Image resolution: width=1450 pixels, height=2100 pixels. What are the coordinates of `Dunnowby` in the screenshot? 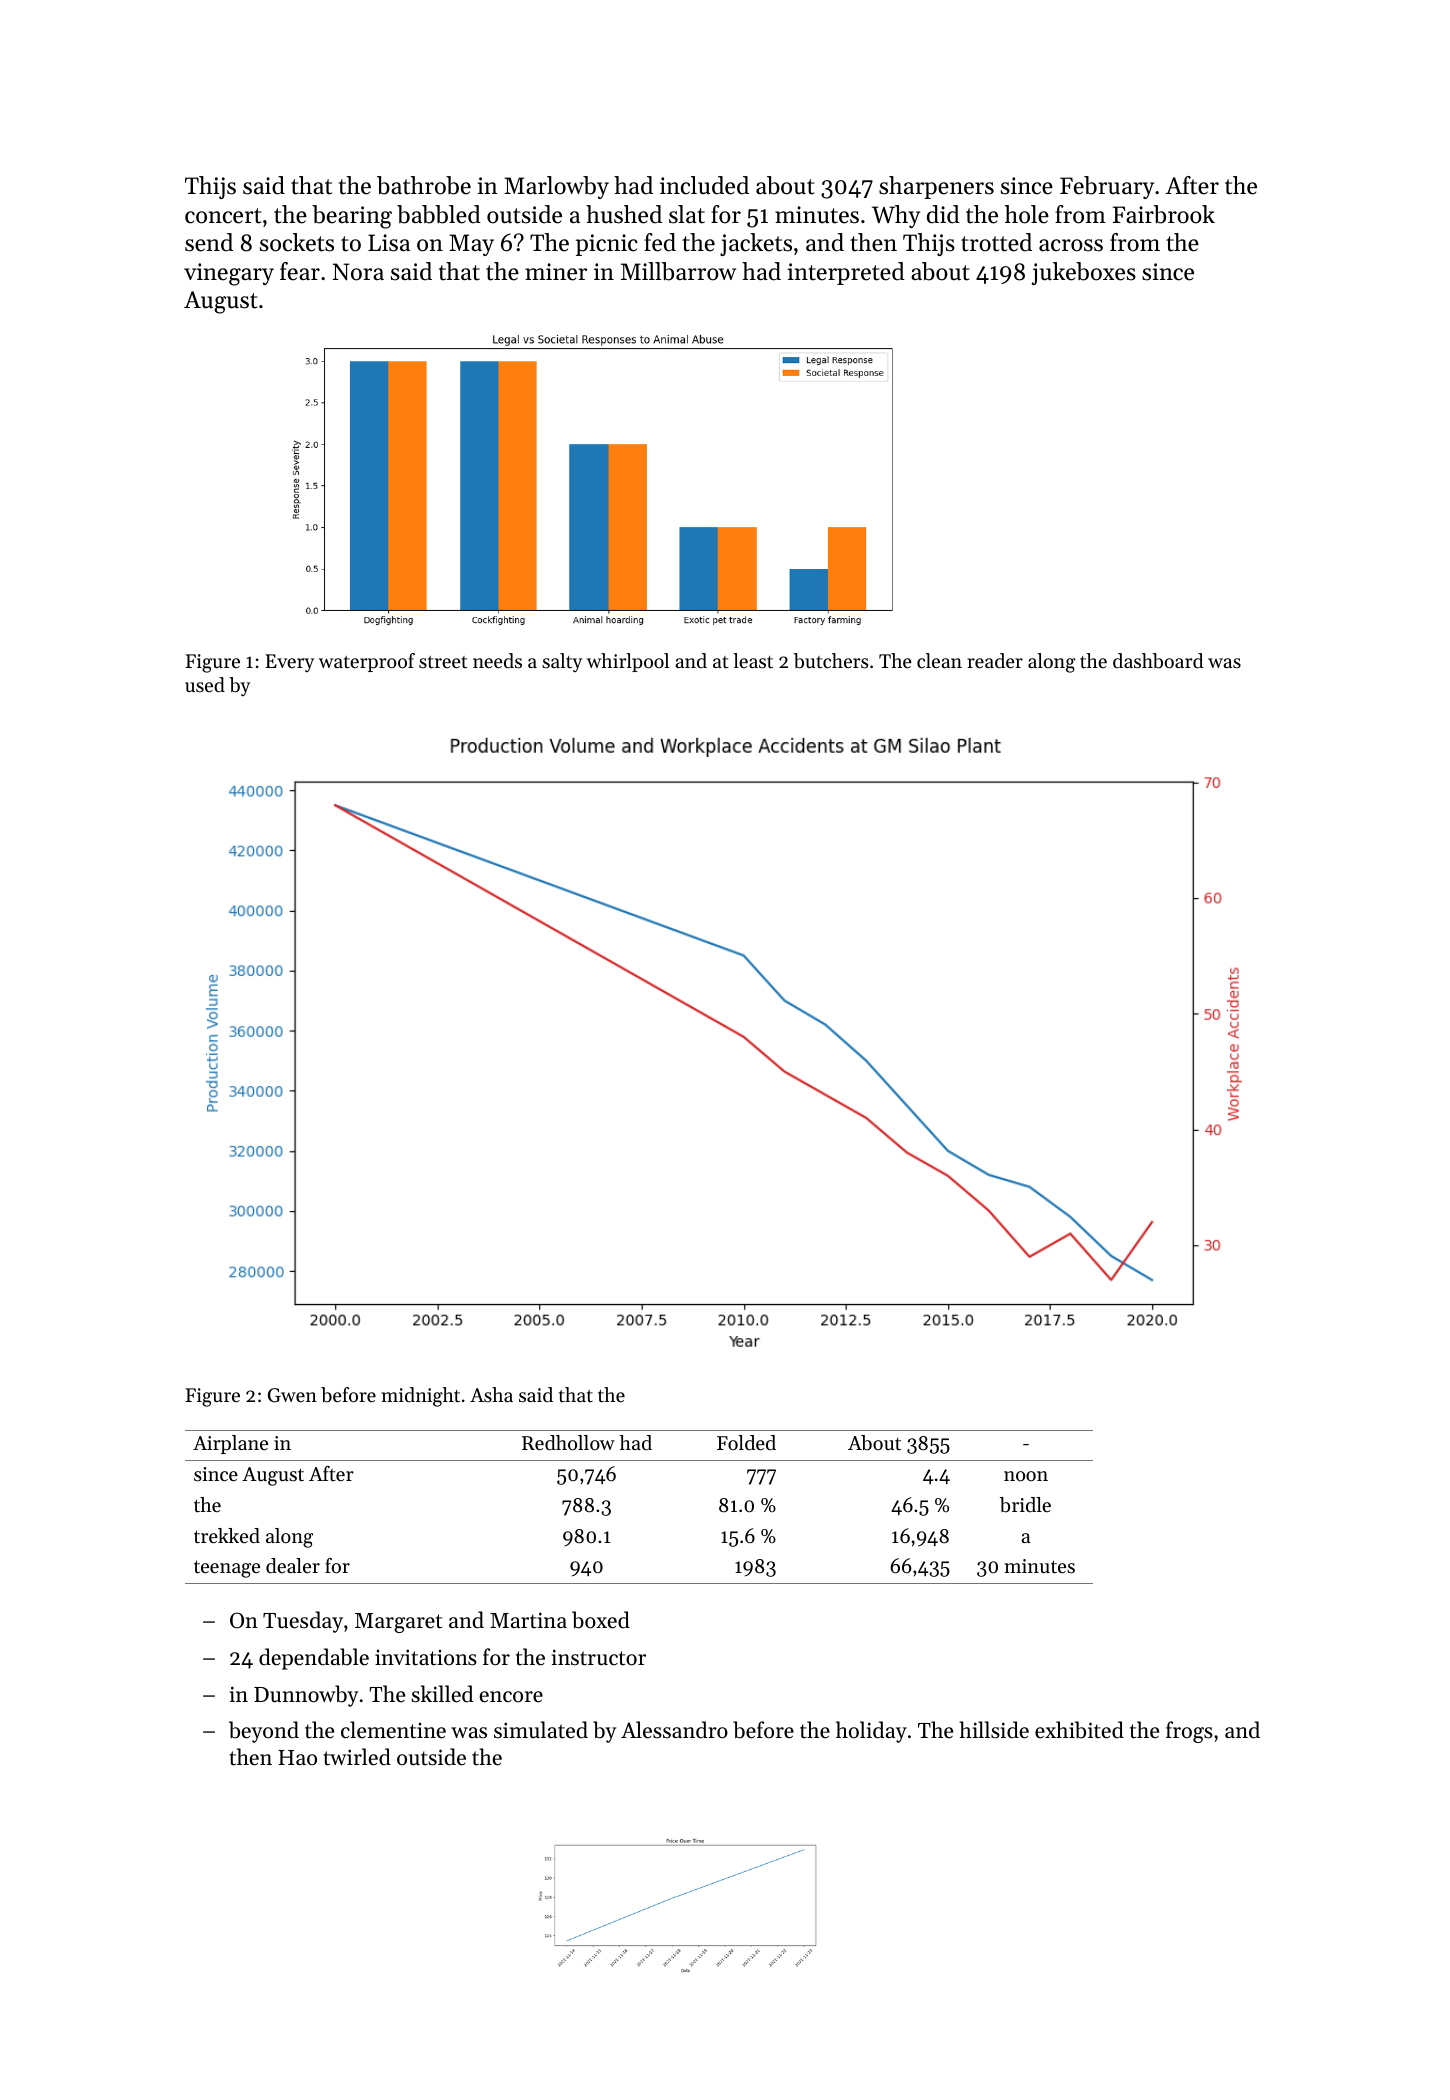 It's located at (306, 1696).
